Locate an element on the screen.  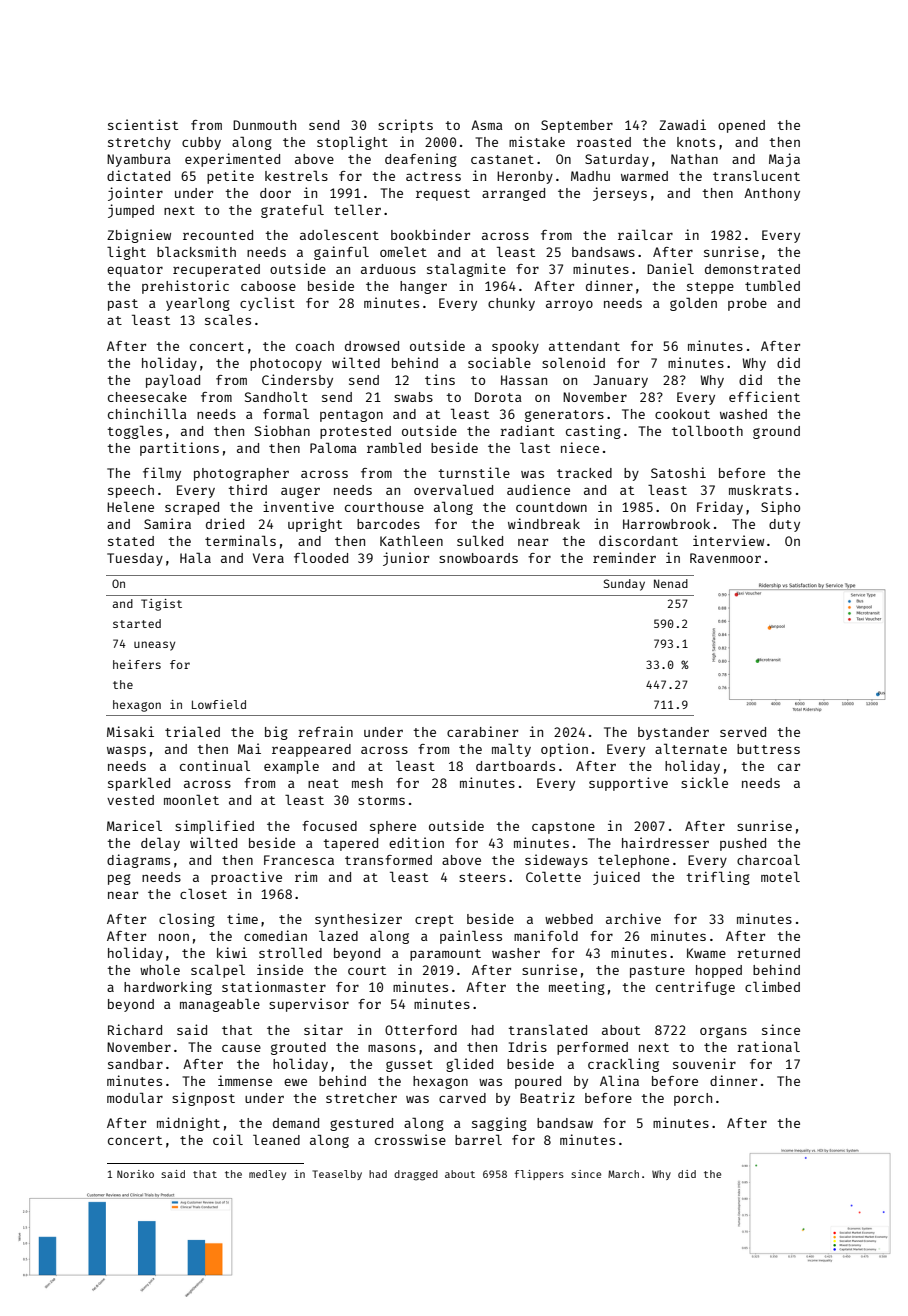
refrain is located at coordinates (325, 731).
